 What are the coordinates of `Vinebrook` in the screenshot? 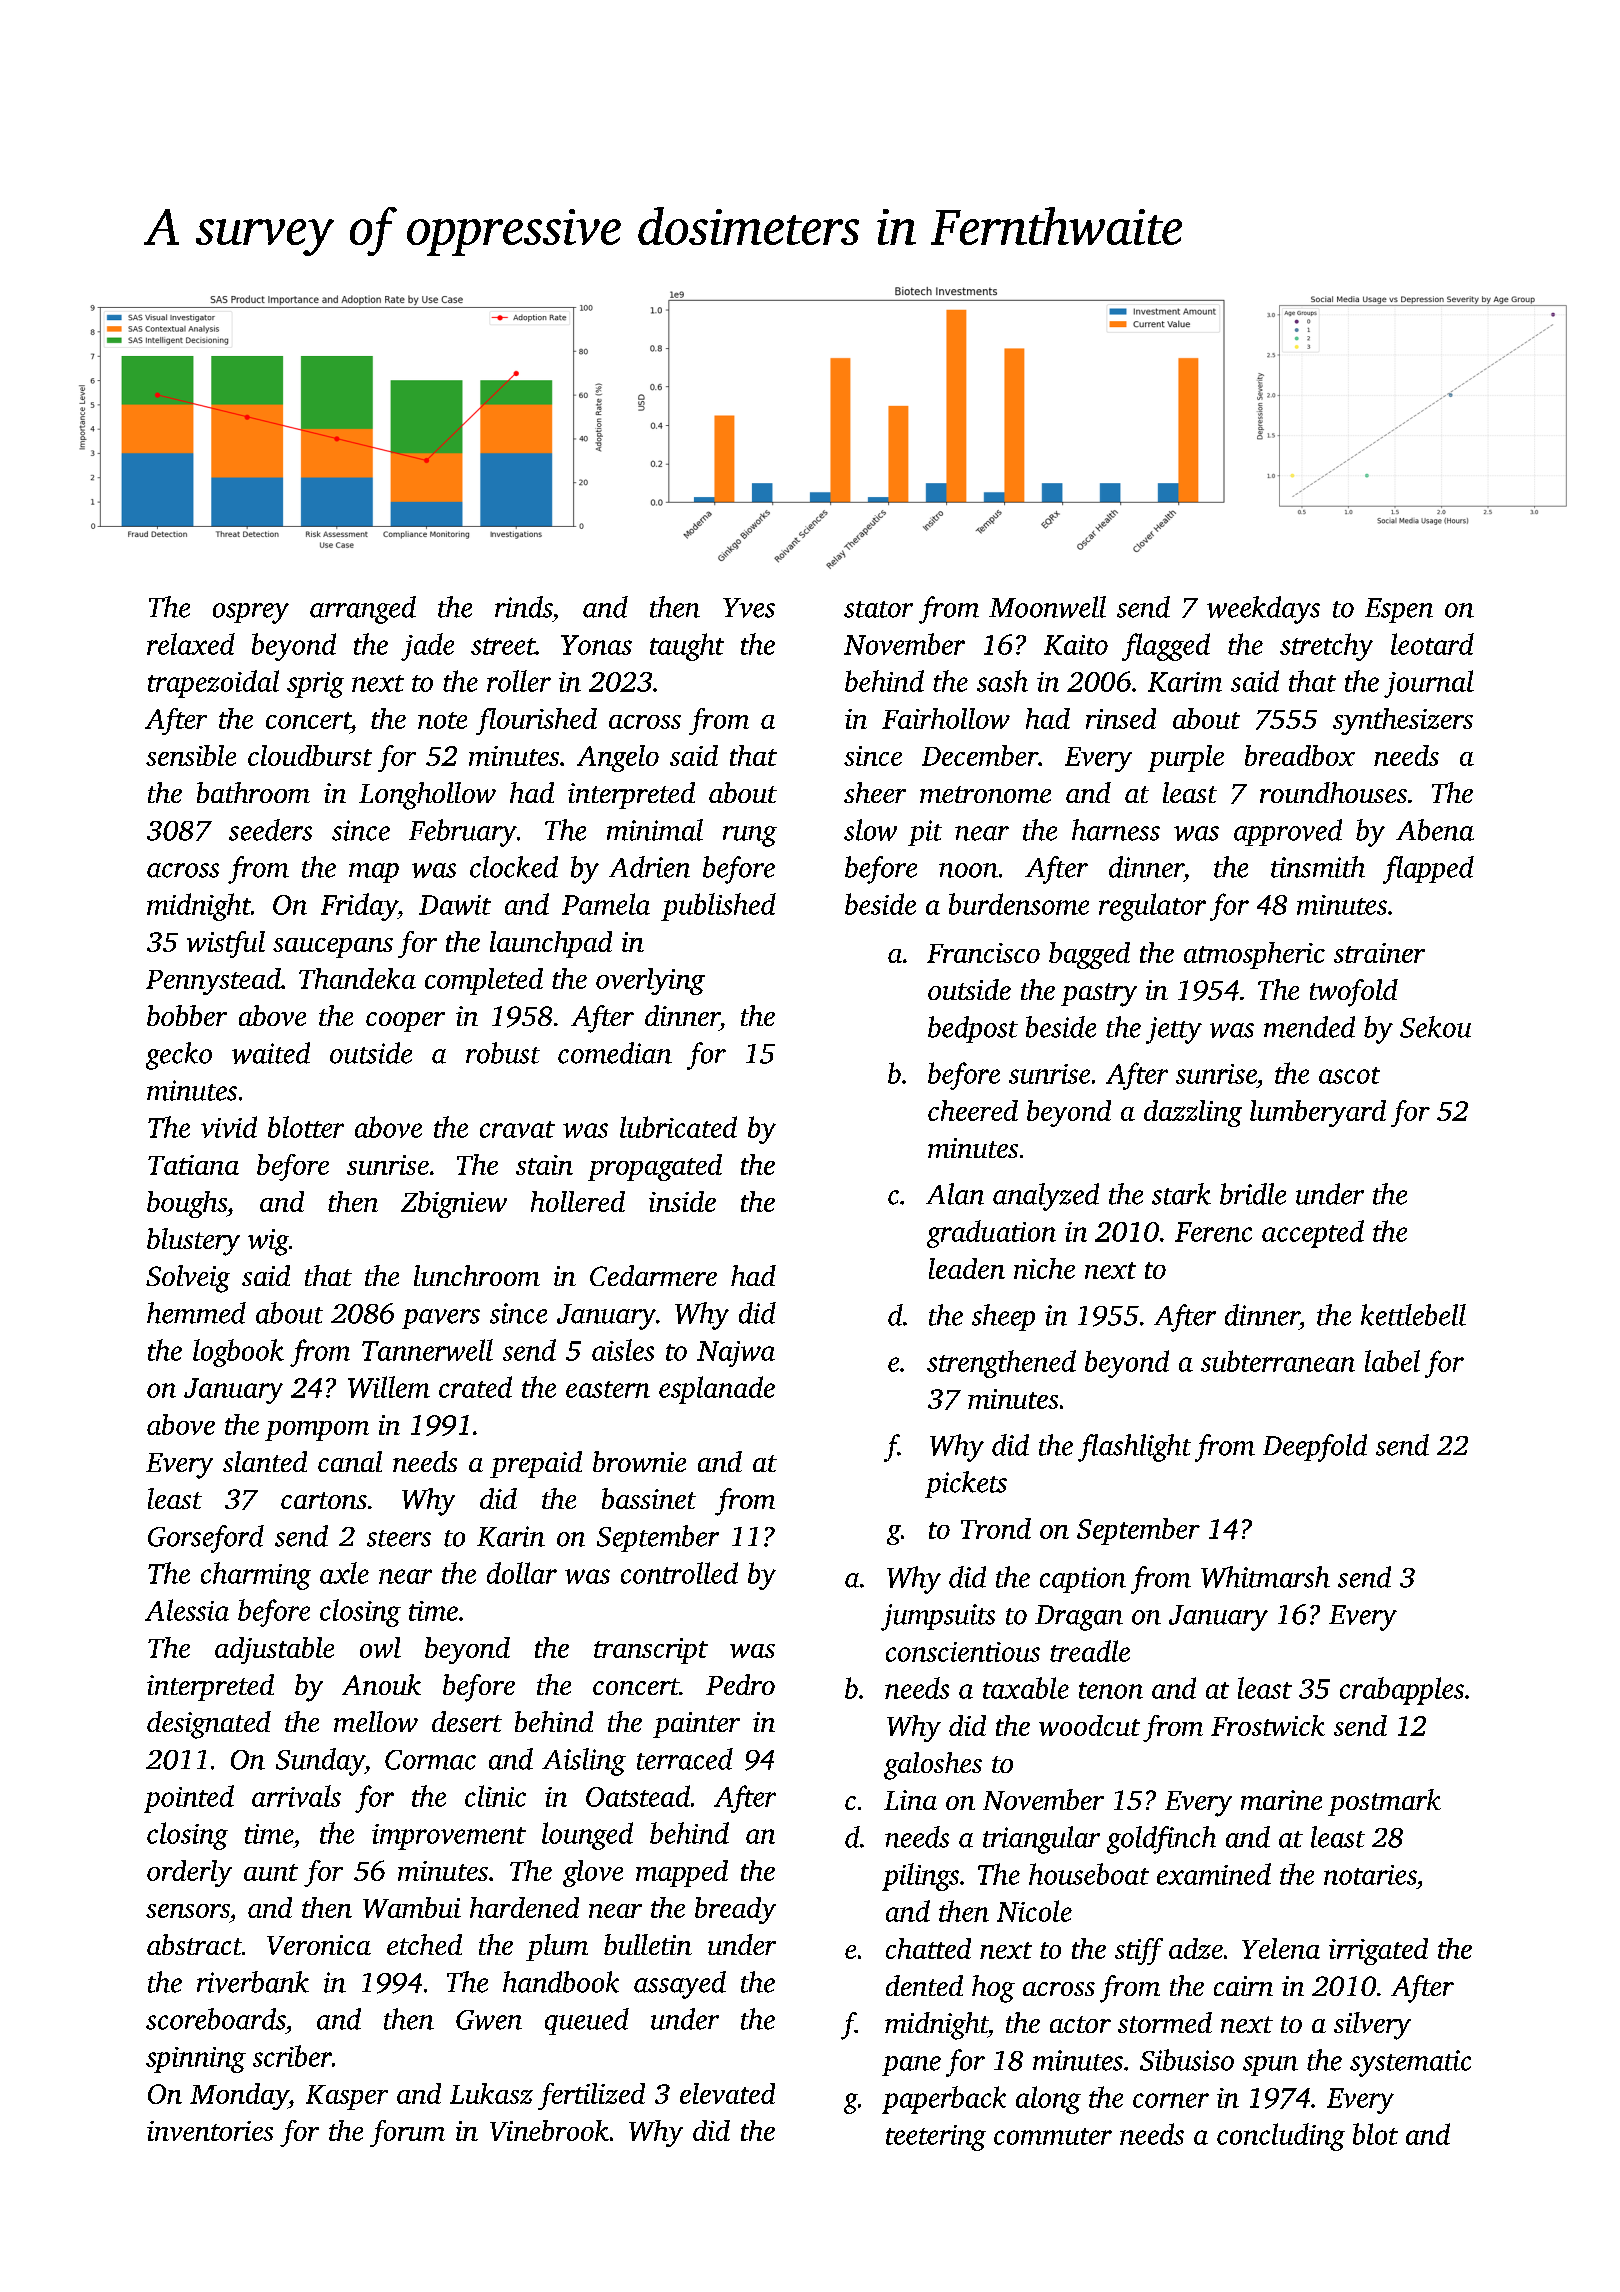 It's located at (549, 2130).
